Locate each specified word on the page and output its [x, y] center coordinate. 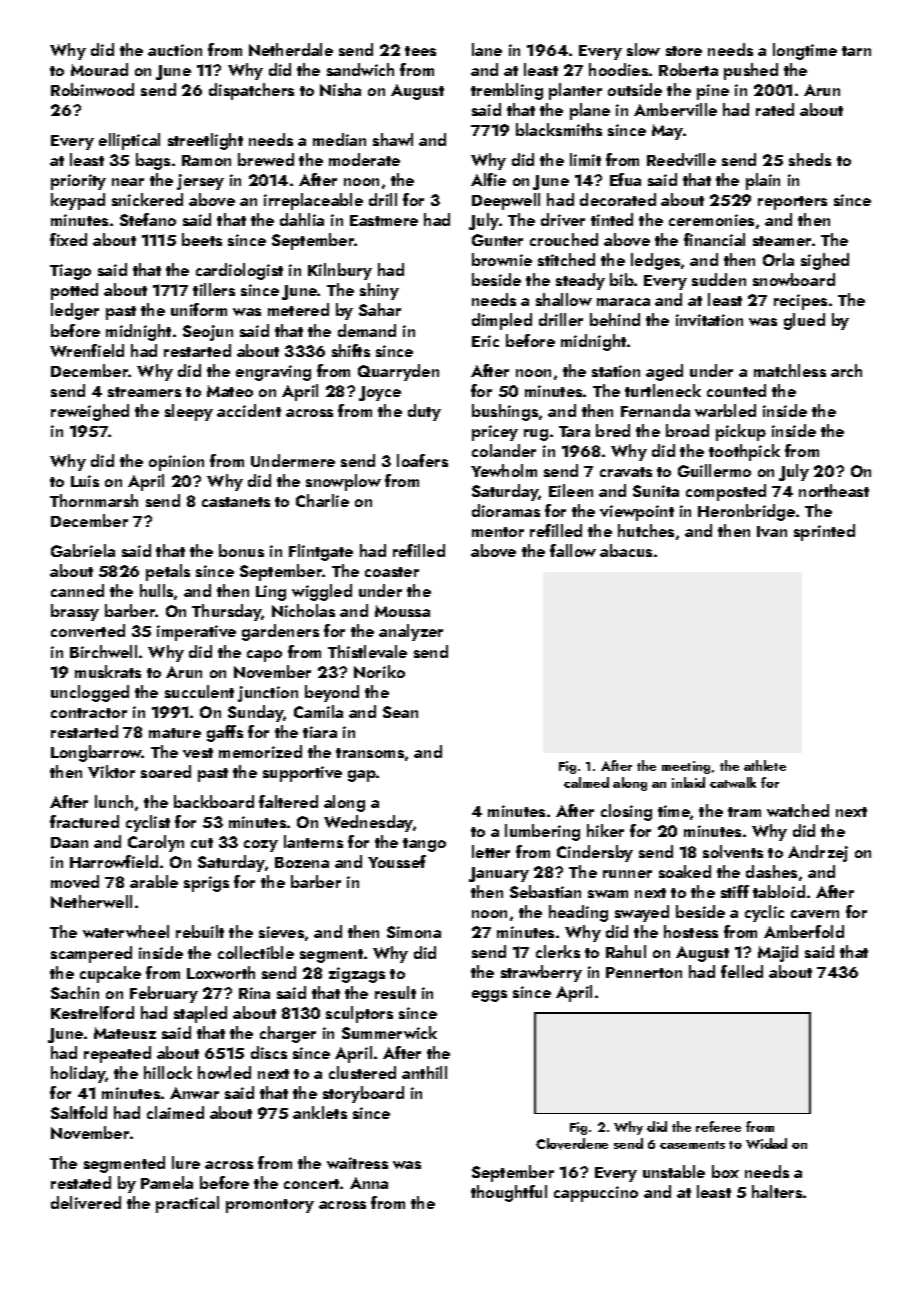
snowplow [343, 482]
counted [736, 390]
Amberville [675, 109]
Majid [778, 953]
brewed [266, 159]
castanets [236, 502]
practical [187, 1204]
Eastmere [384, 220]
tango [424, 845]
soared [166, 771]
